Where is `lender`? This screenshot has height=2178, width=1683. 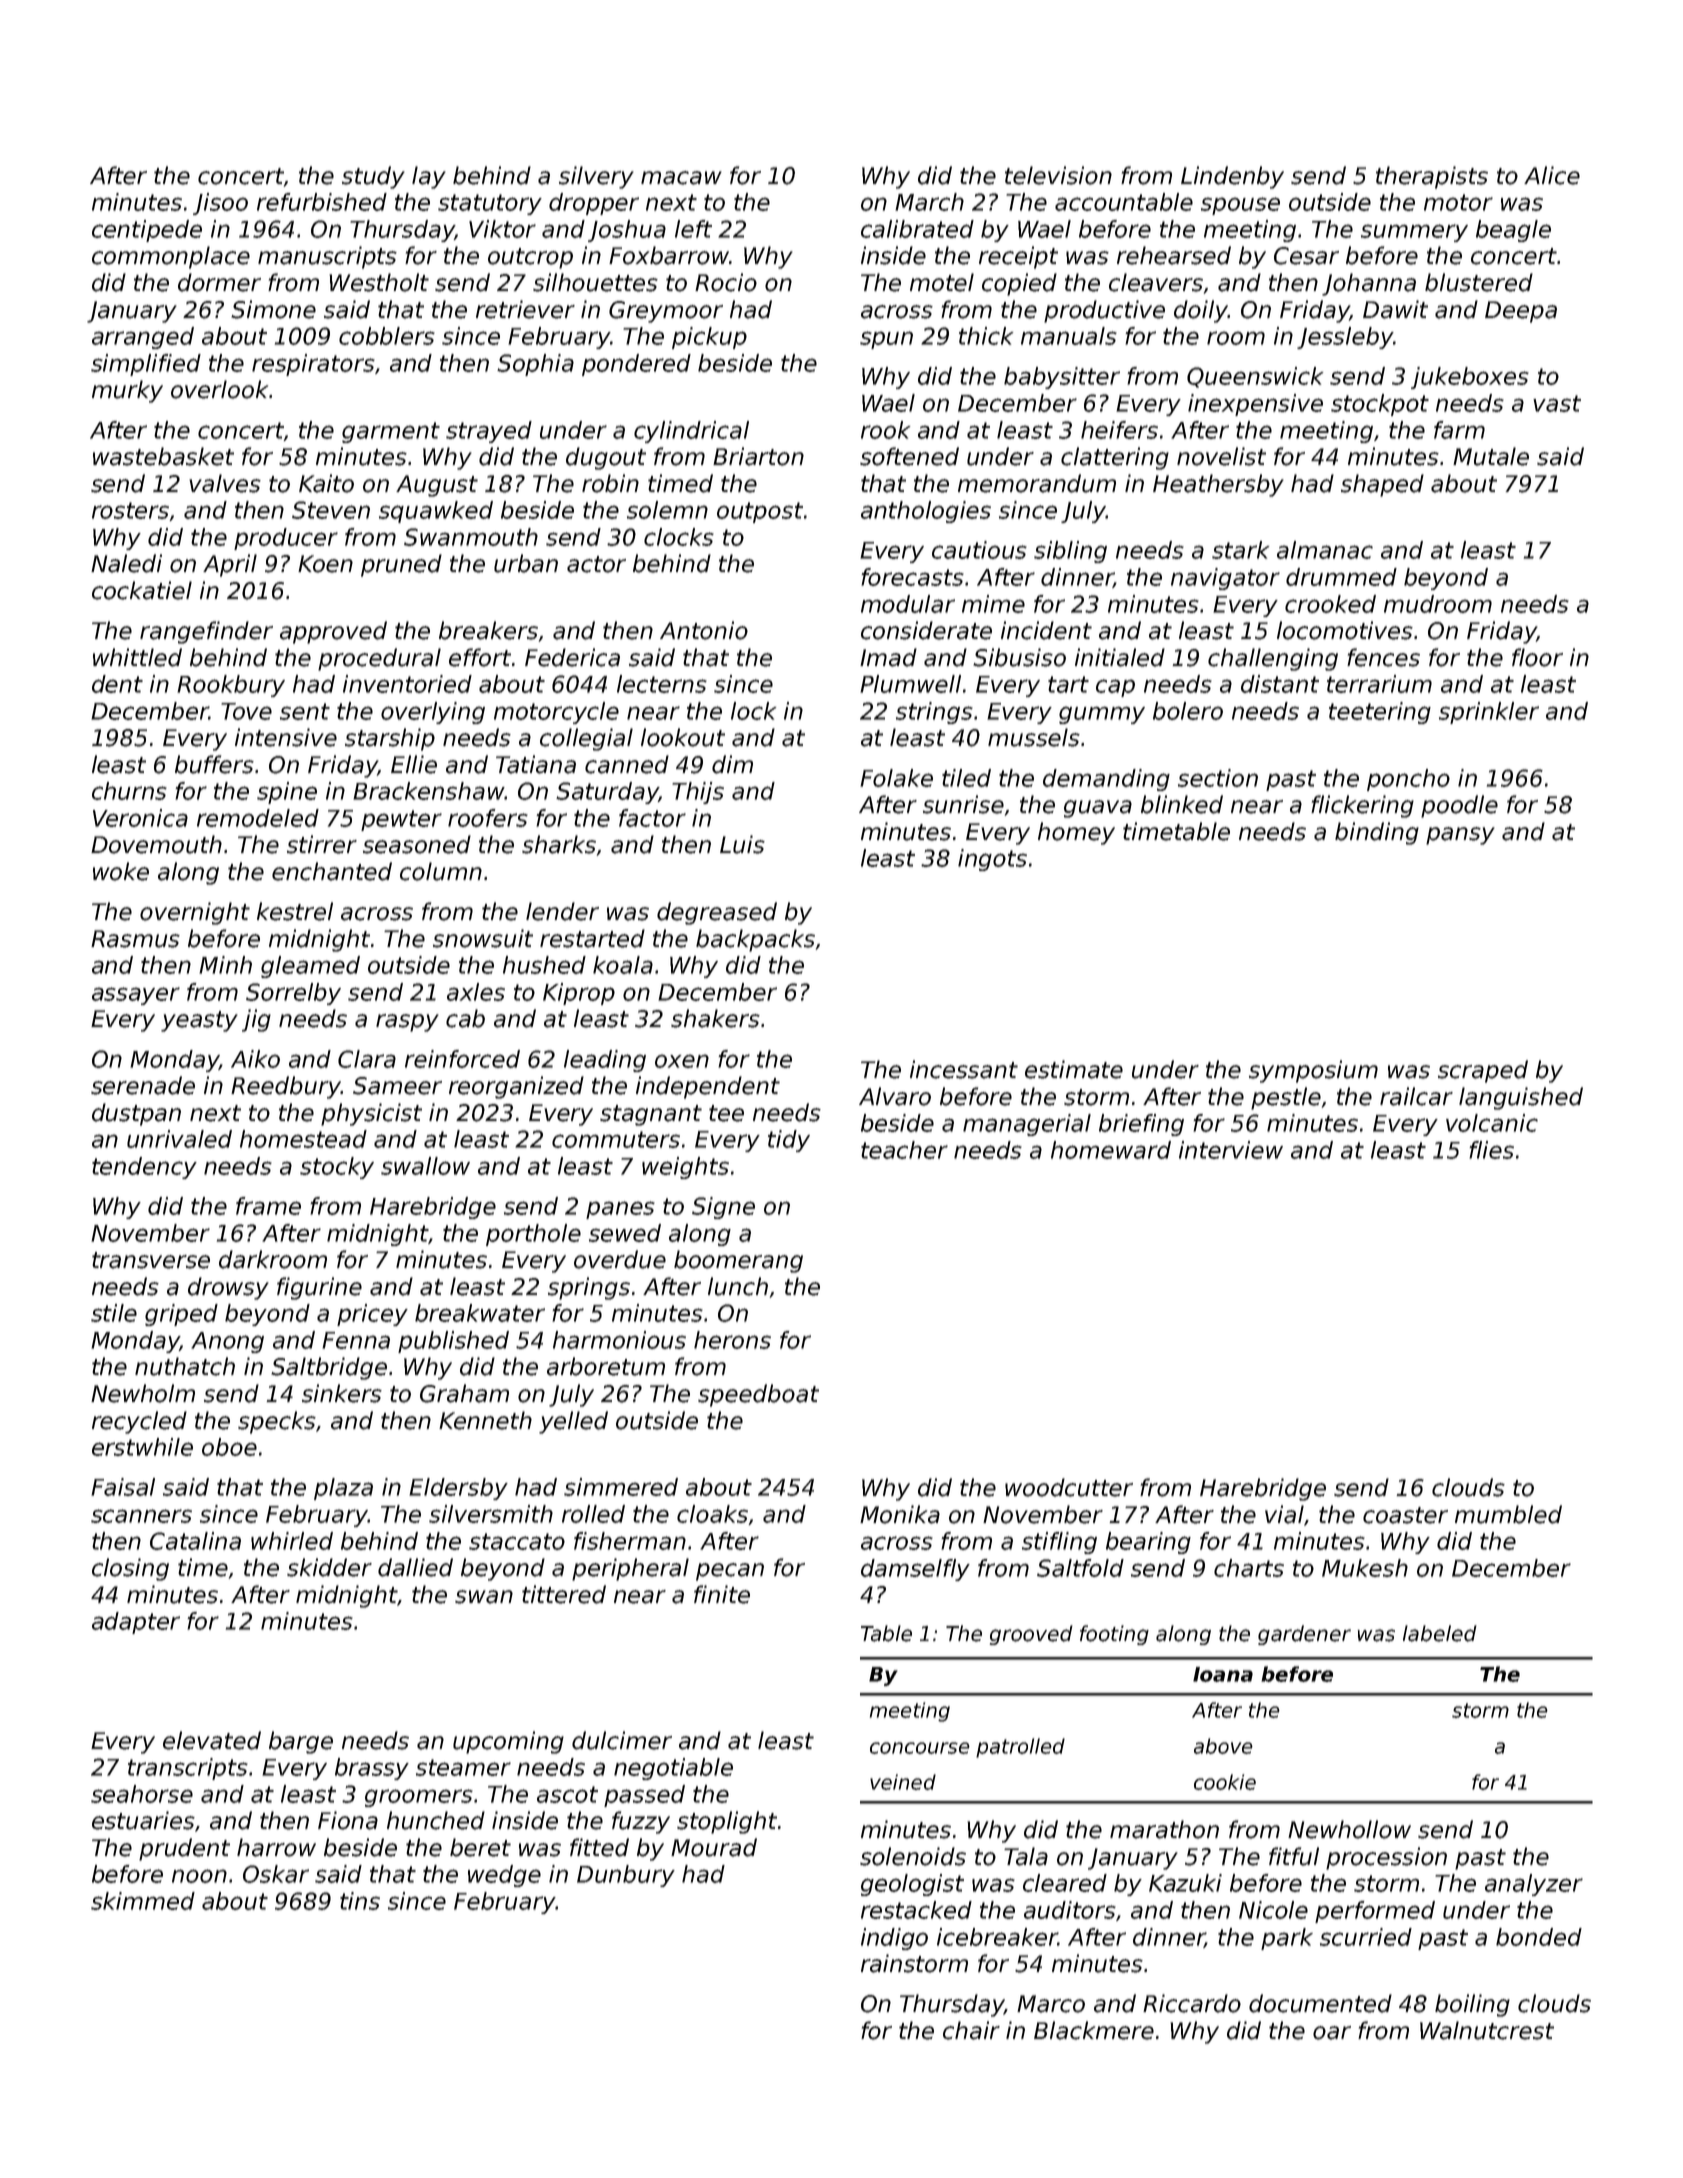
lender is located at coordinates (562, 911).
